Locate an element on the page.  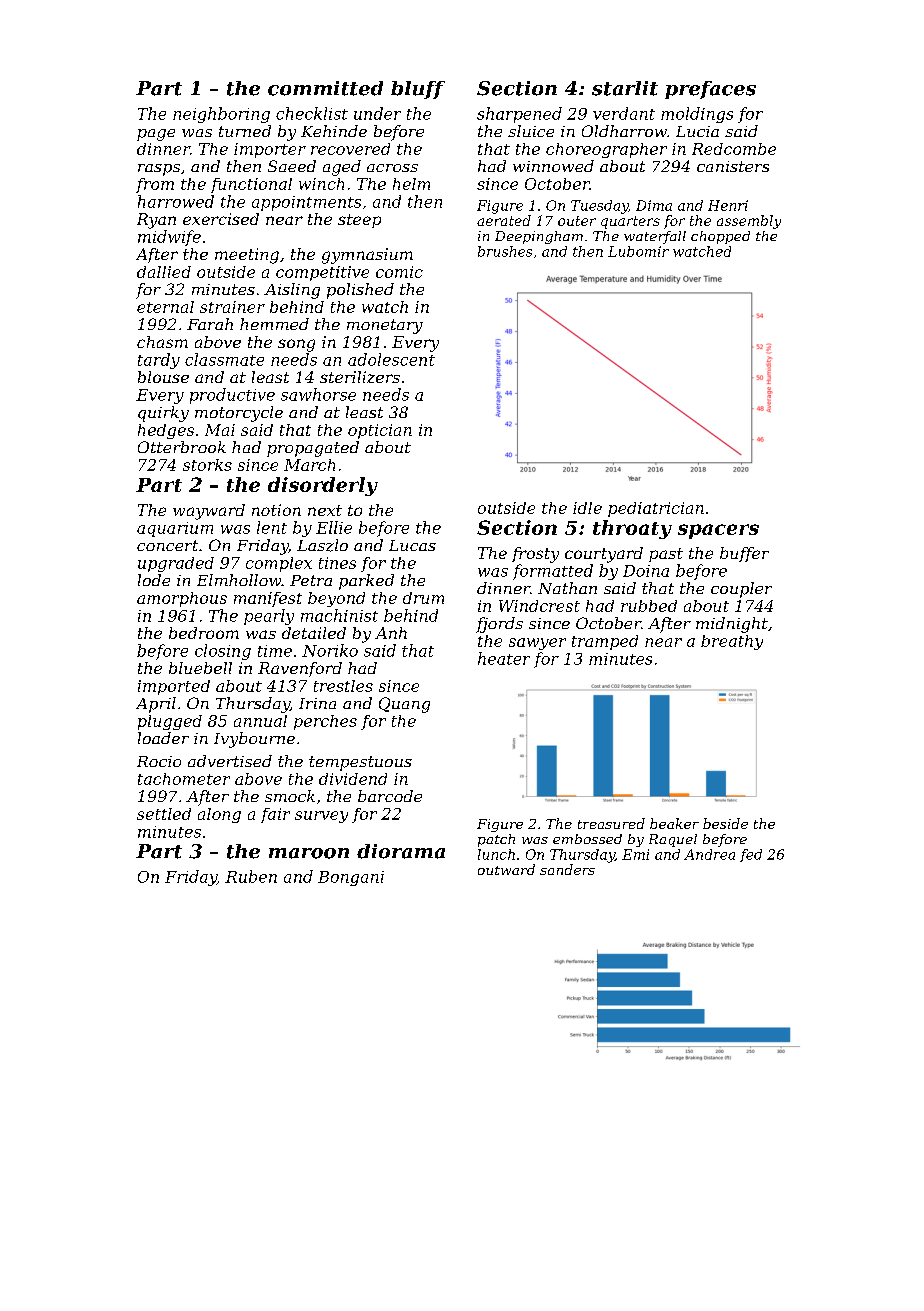
competitive is located at coordinates (322, 273).
